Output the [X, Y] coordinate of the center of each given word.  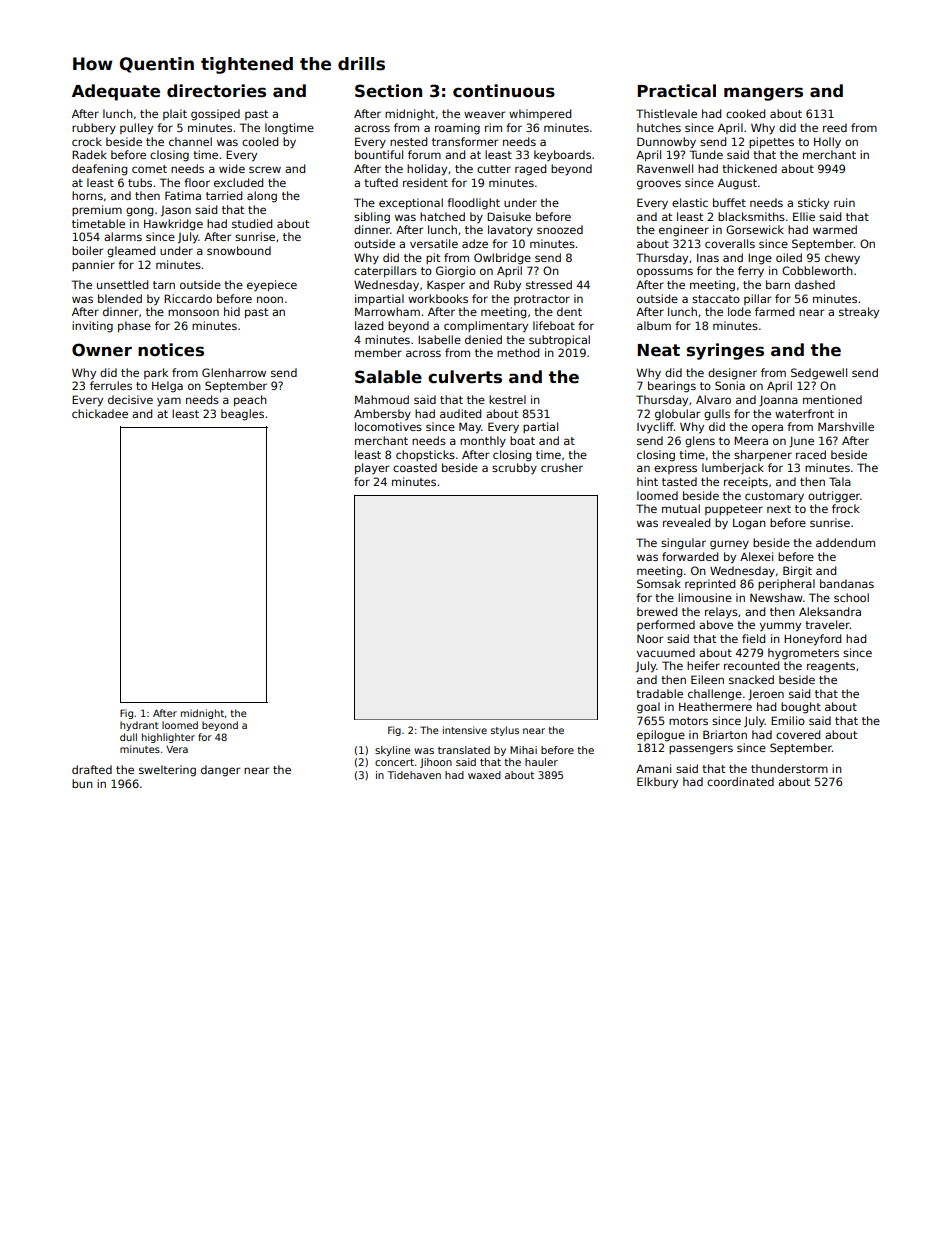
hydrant [139, 726]
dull [128, 737]
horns [87, 195]
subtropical [559, 340]
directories [216, 91]
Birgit [797, 572]
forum [424, 154]
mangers [763, 94]
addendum [845, 542]
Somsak [659, 583]
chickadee [100, 413]
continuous [504, 91]
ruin [844, 202]
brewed [657, 611]
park [156, 373]
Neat [659, 350]
